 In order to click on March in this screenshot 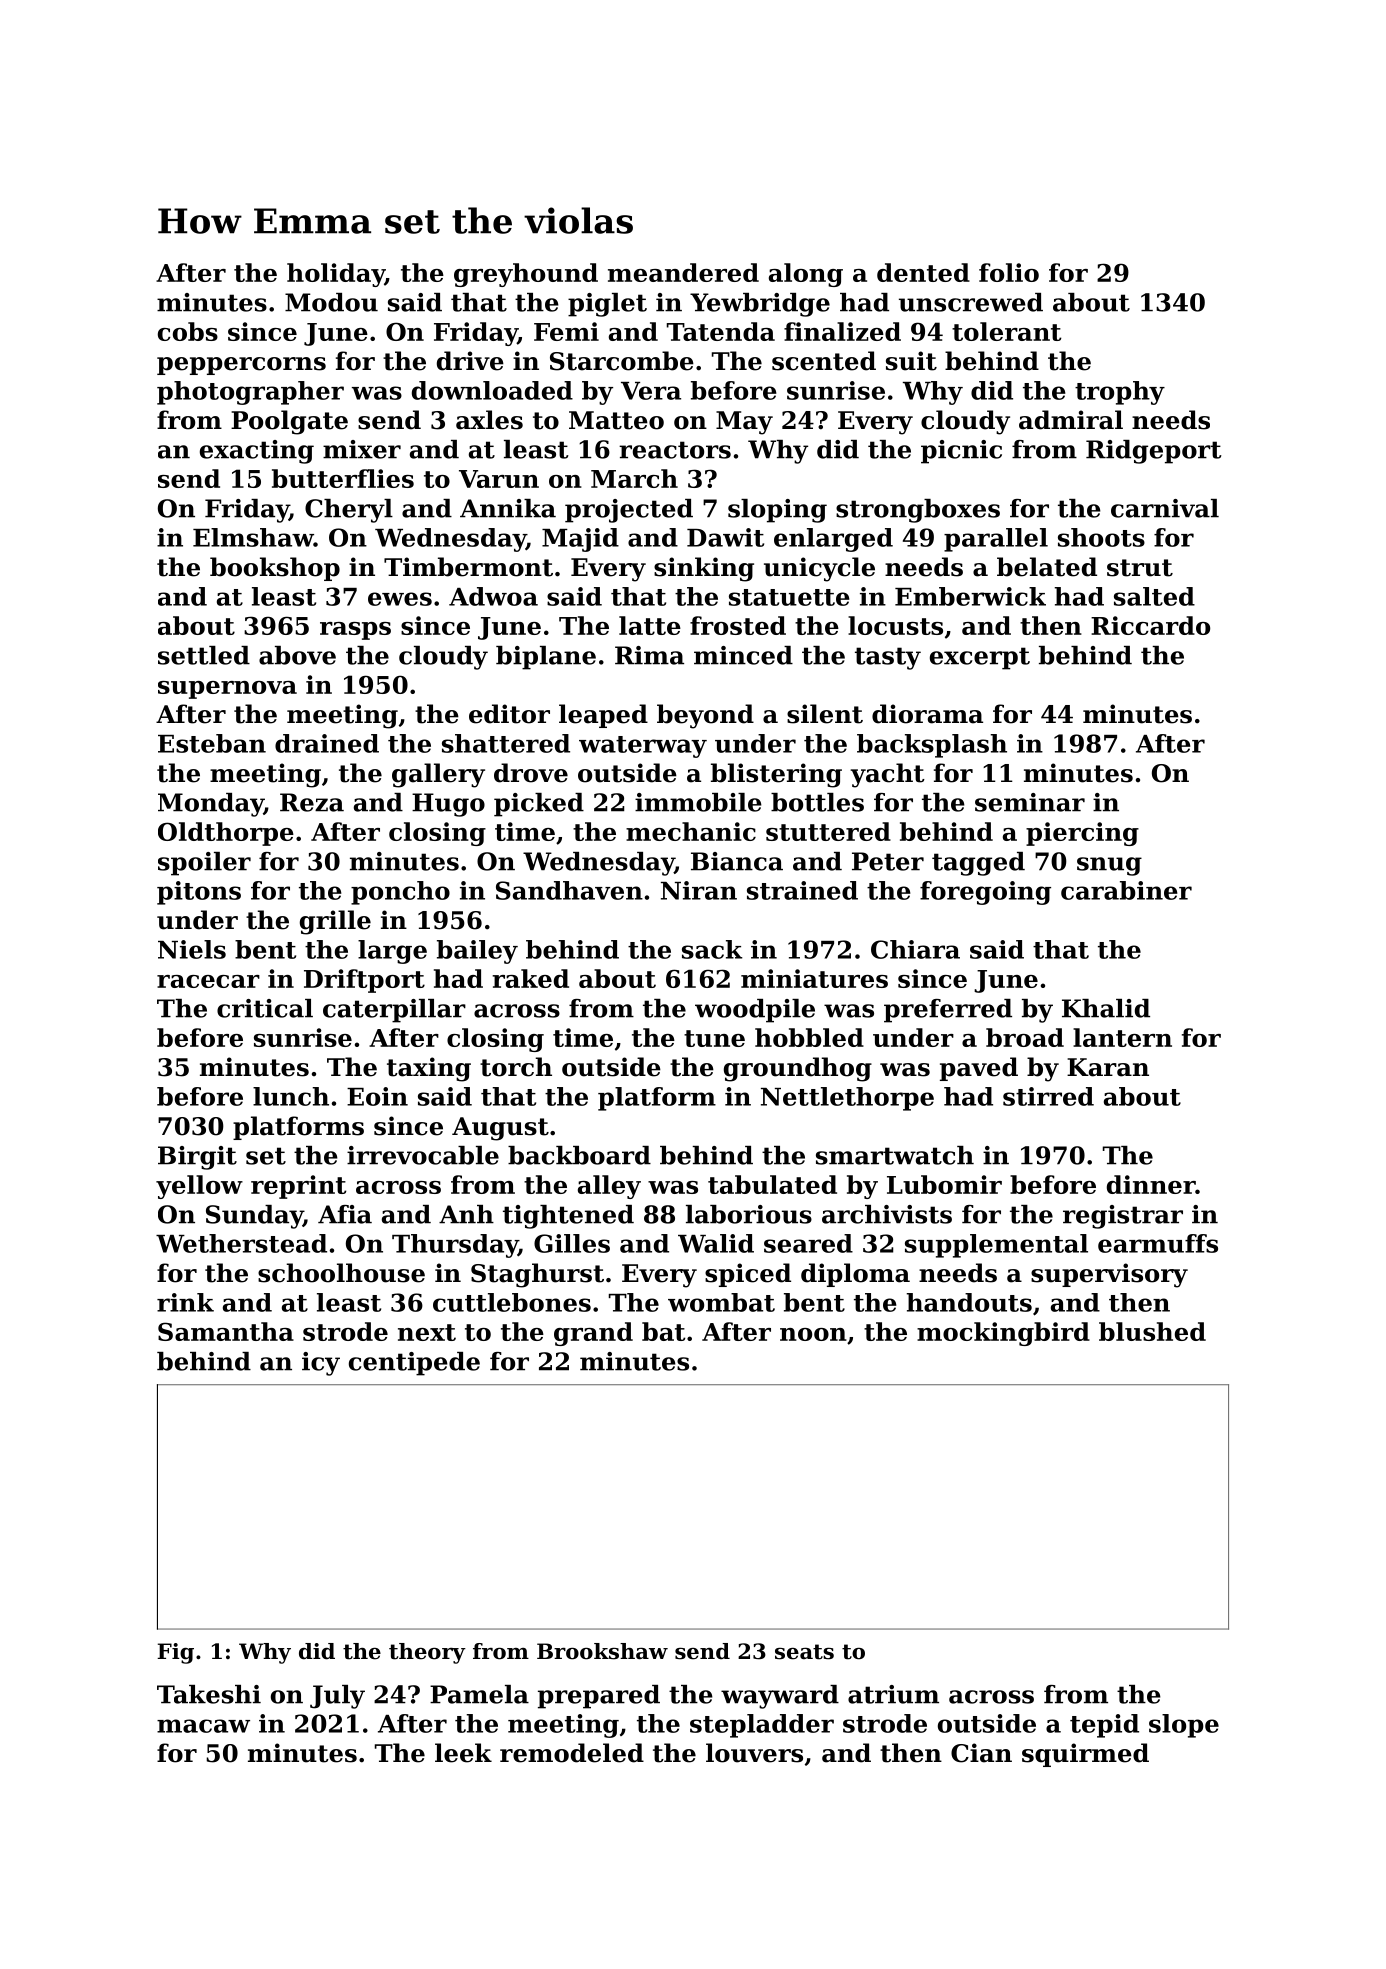, I will do `click(634, 478)`.
